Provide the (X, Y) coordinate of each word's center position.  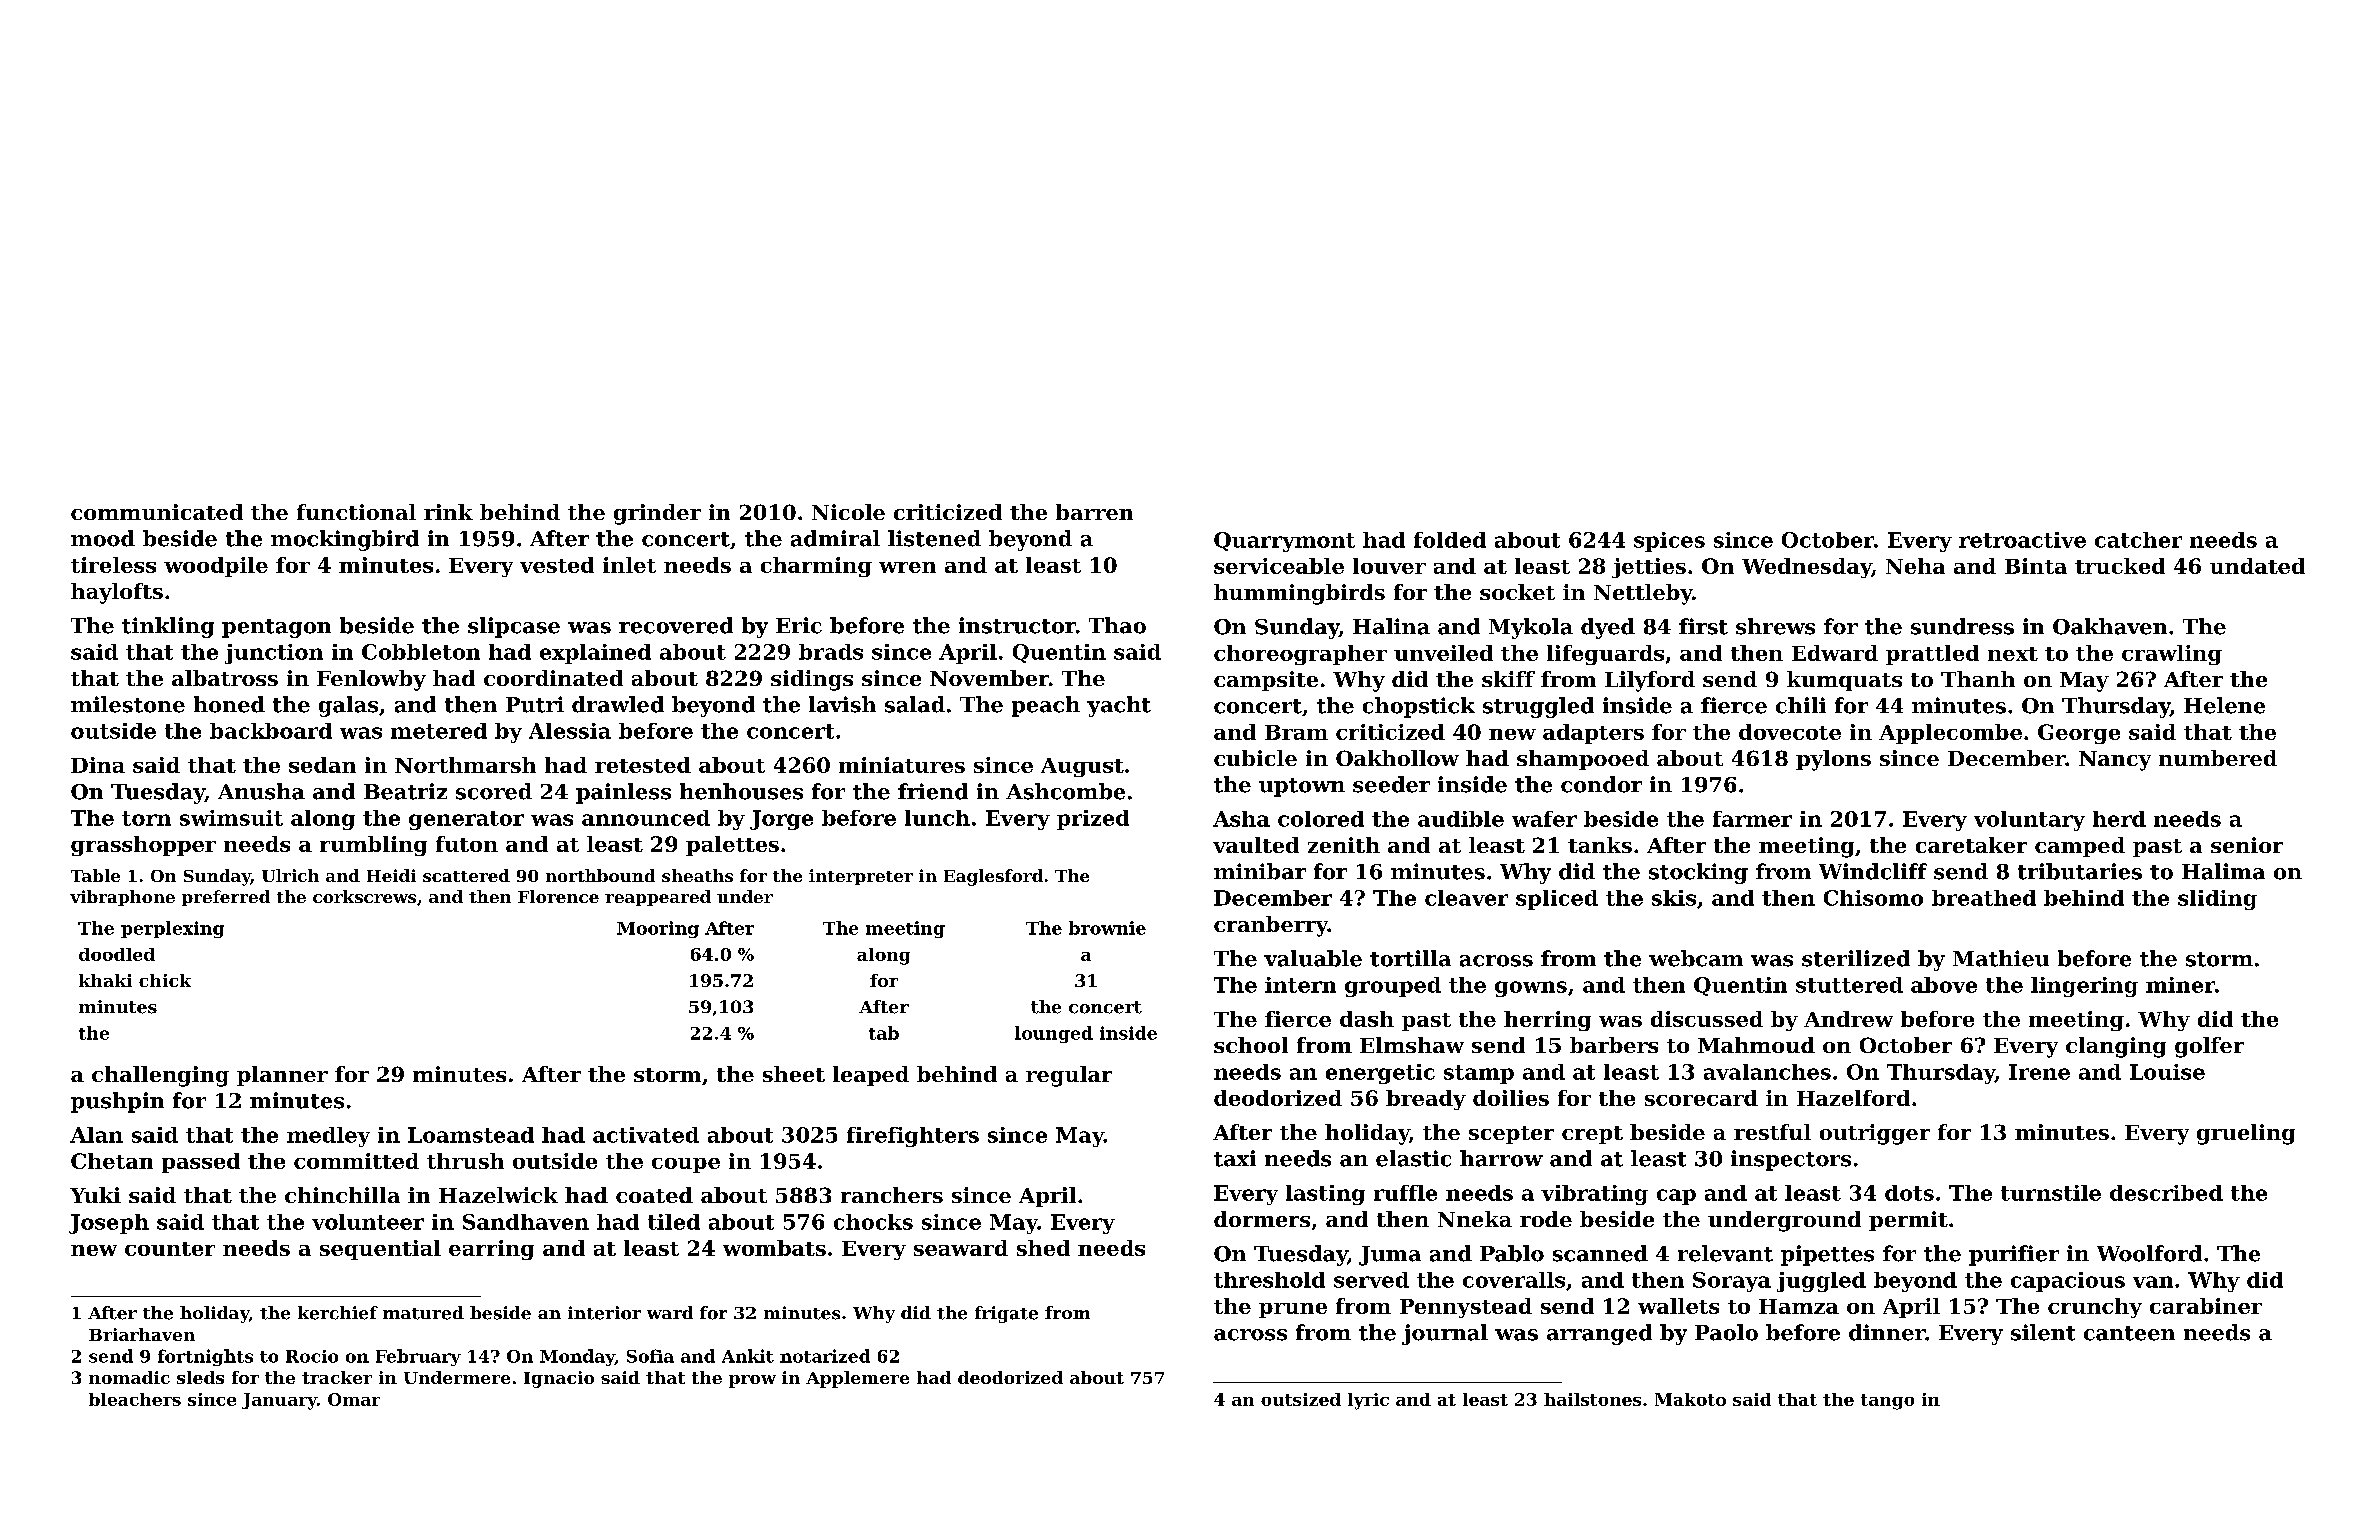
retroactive (2022, 540)
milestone (128, 704)
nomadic (129, 1377)
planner (282, 1076)
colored (1321, 819)
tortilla (1410, 958)
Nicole (848, 512)
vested (557, 565)
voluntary (2029, 821)
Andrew (1848, 1019)
